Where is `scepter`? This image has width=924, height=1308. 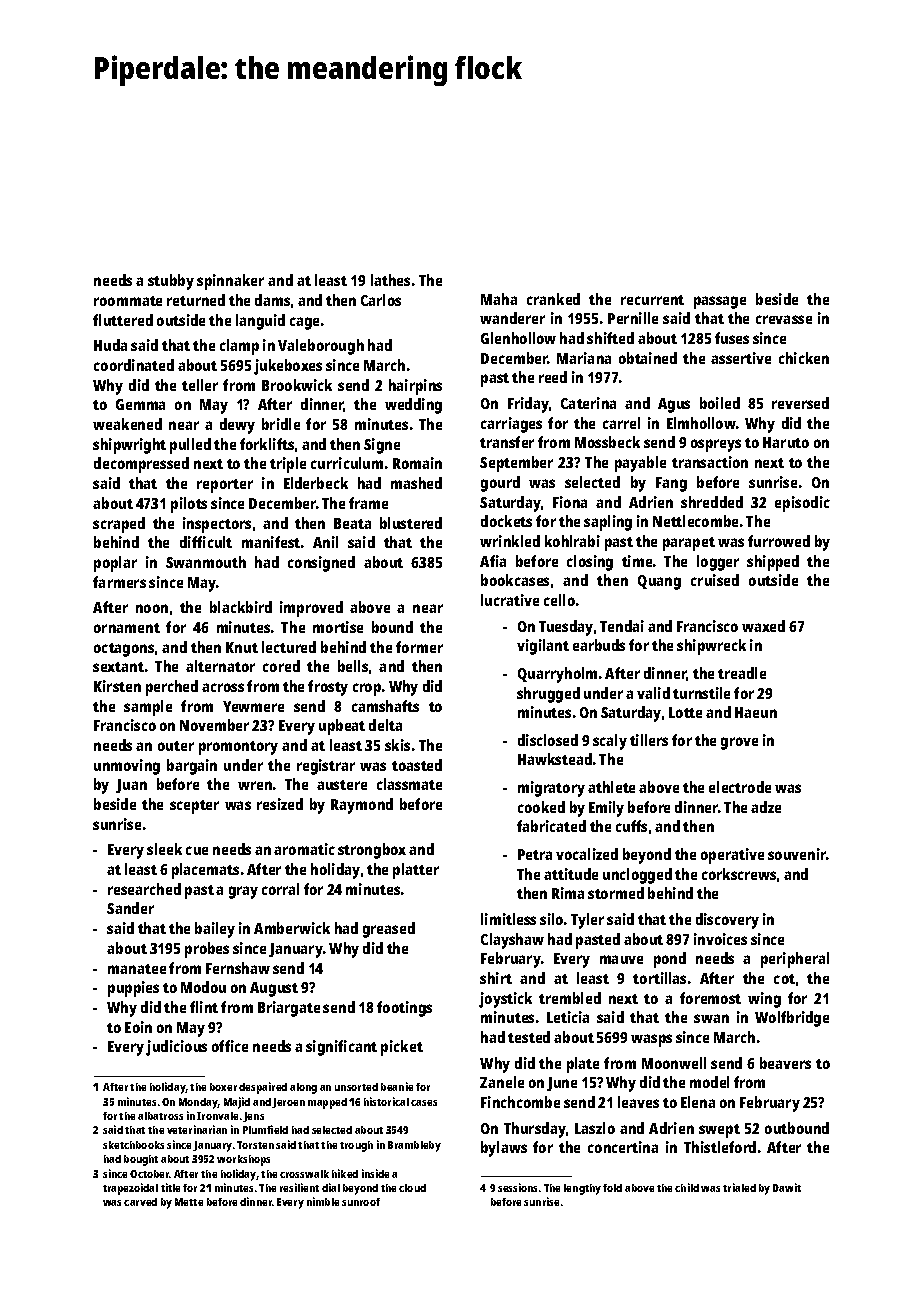 scepter is located at coordinates (194, 807).
